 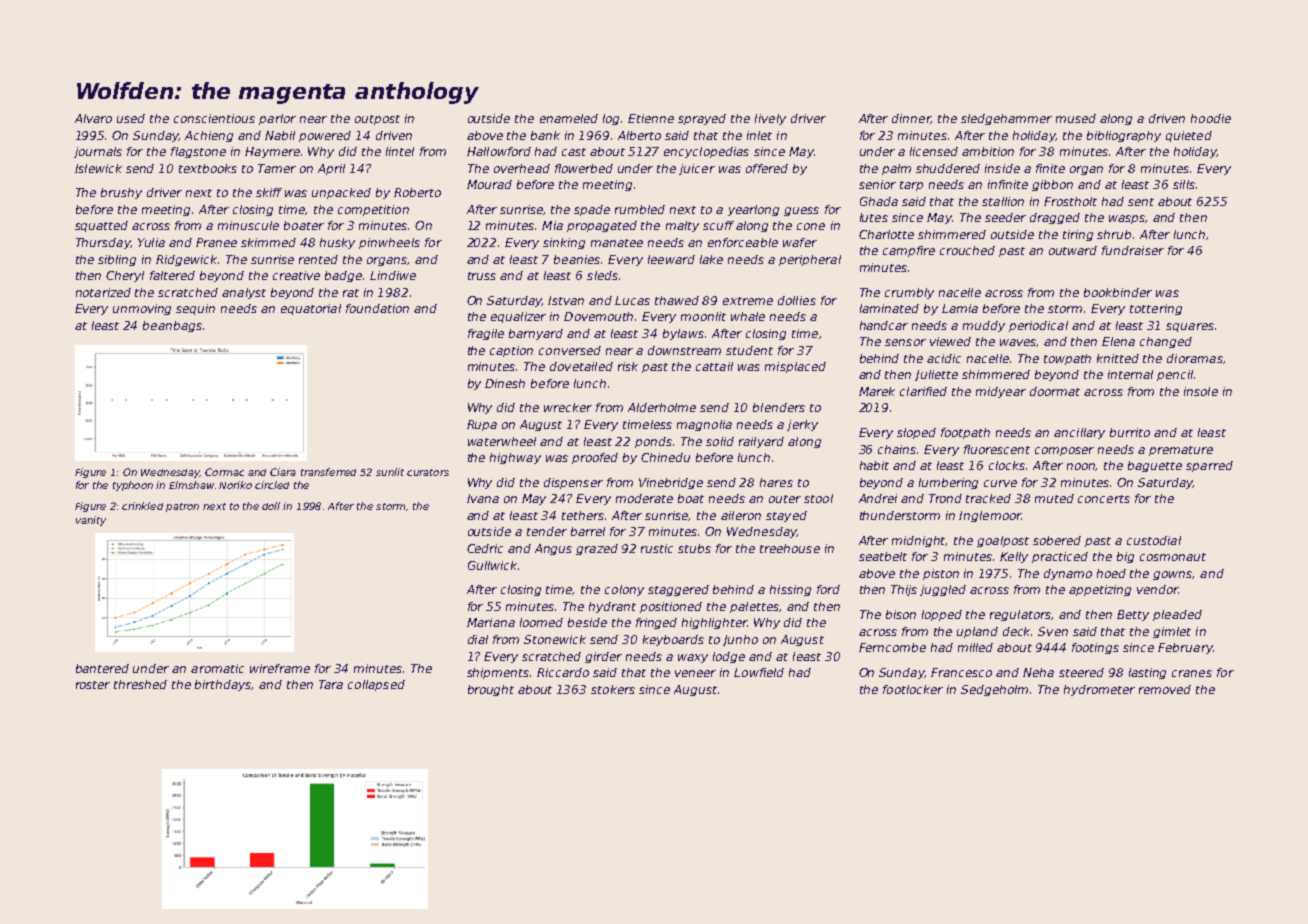 What do you see at coordinates (1177, 615) in the screenshot?
I see `pleaded` at bounding box center [1177, 615].
